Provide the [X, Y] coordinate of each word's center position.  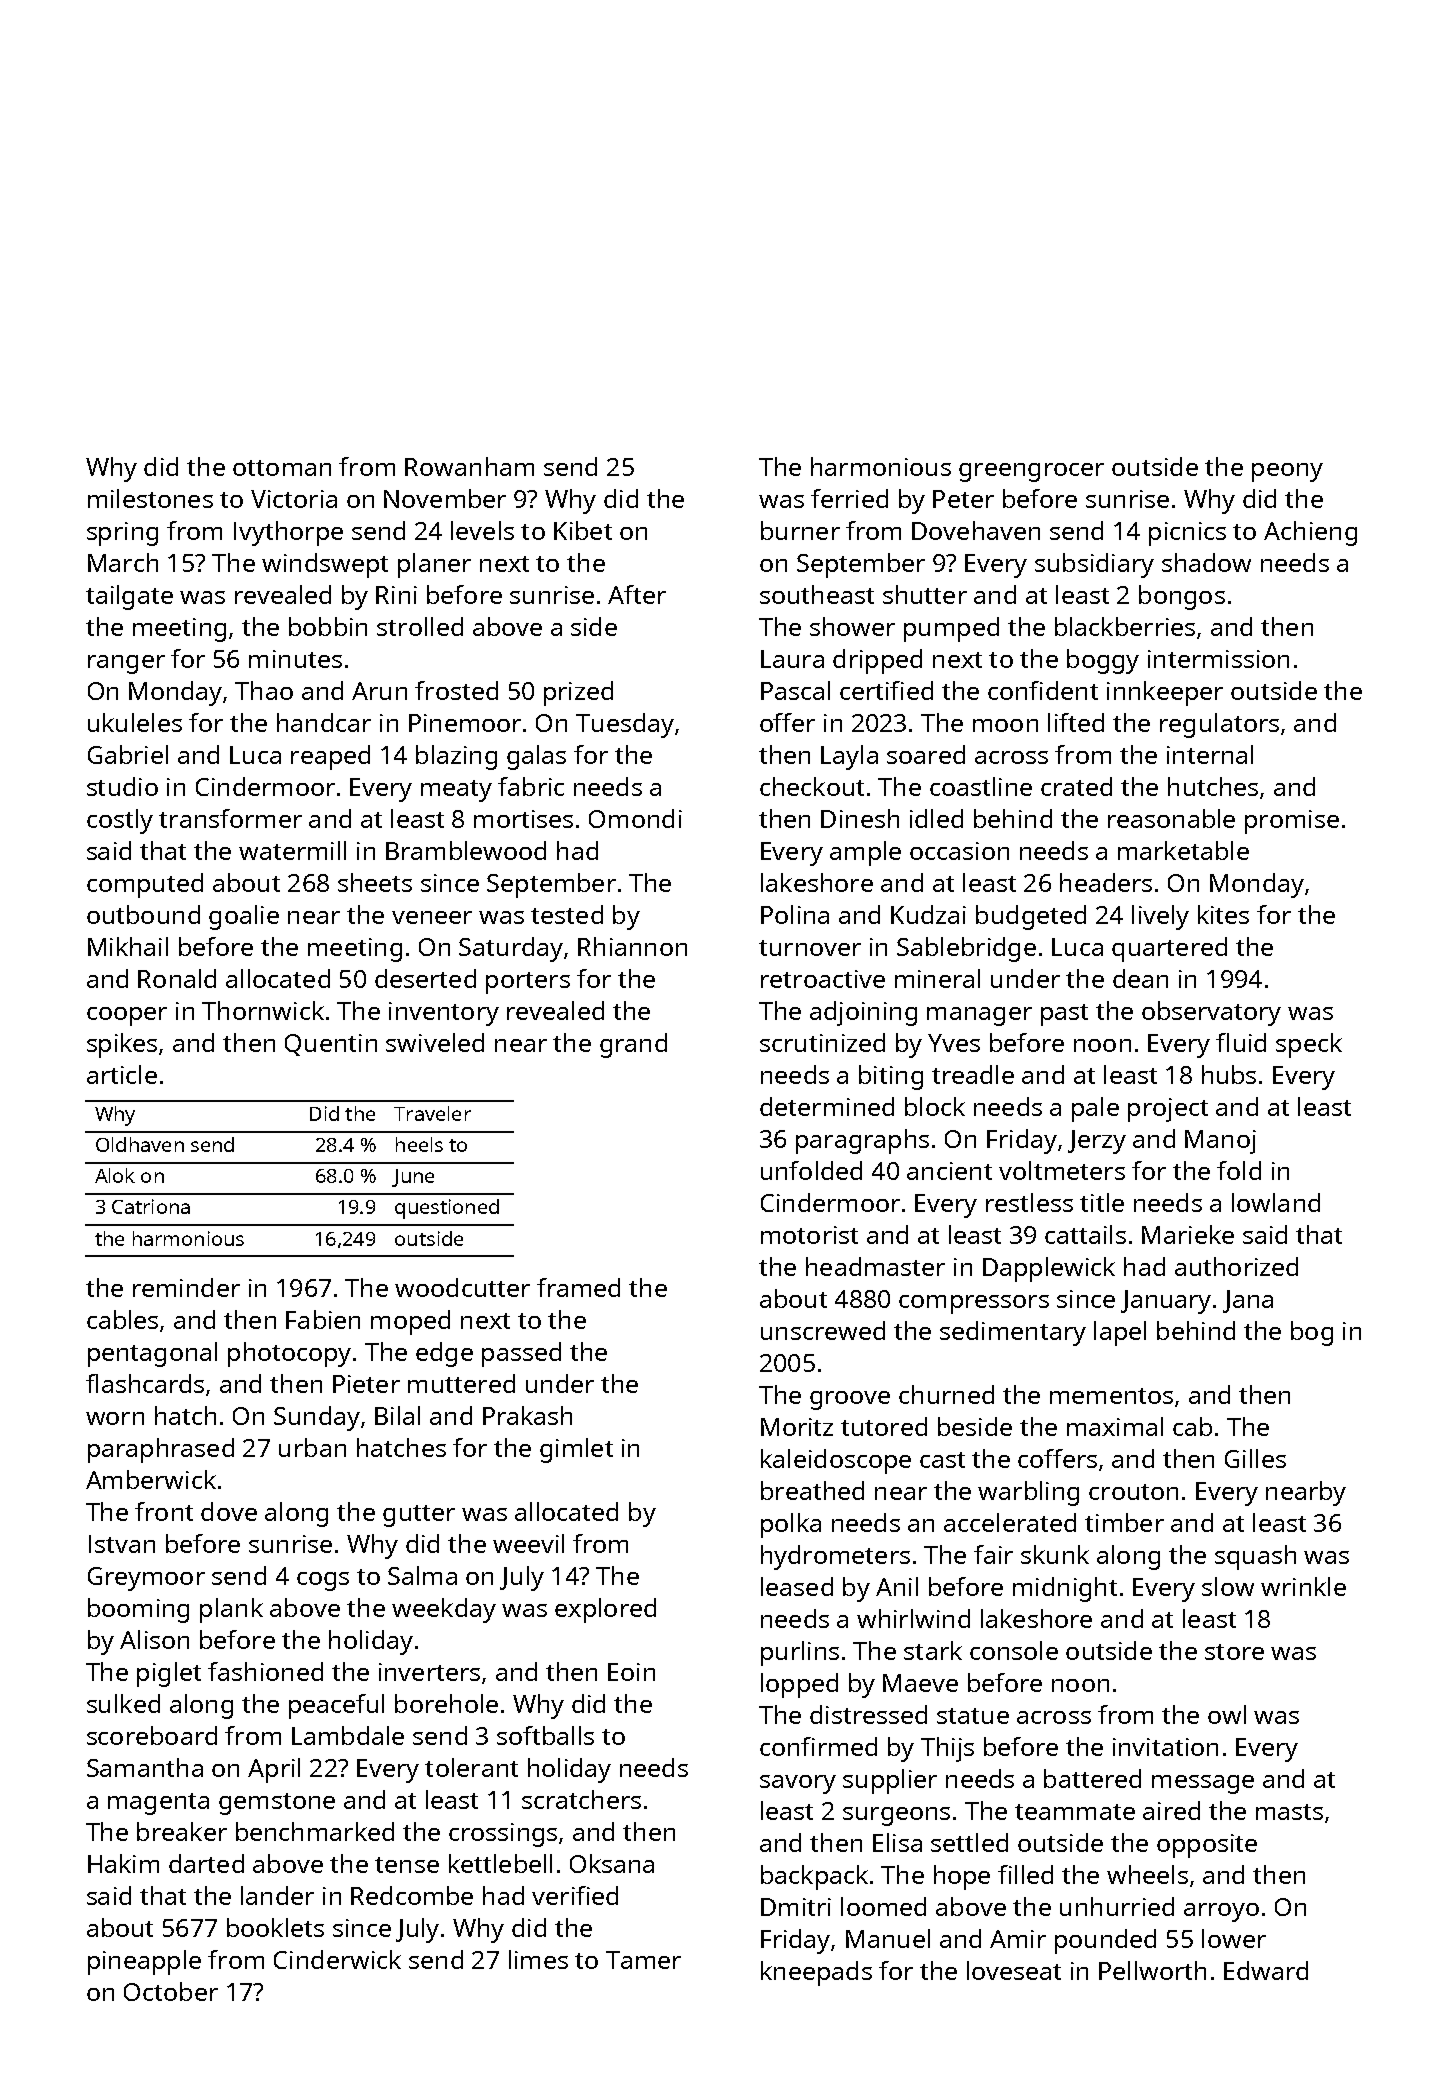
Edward [1266, 1970]
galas [536, 757]
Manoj [1220, 1142]
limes [538, 1959]
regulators [1219, 725]
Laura [792, 659]
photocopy [289, 1354]
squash [1255, 1557]
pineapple [144, 1962]
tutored [884, 1426]
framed [578, 1287]
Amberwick [151, 1479]
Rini [396, 595]
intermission [1218, 659]
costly [120, 821]
